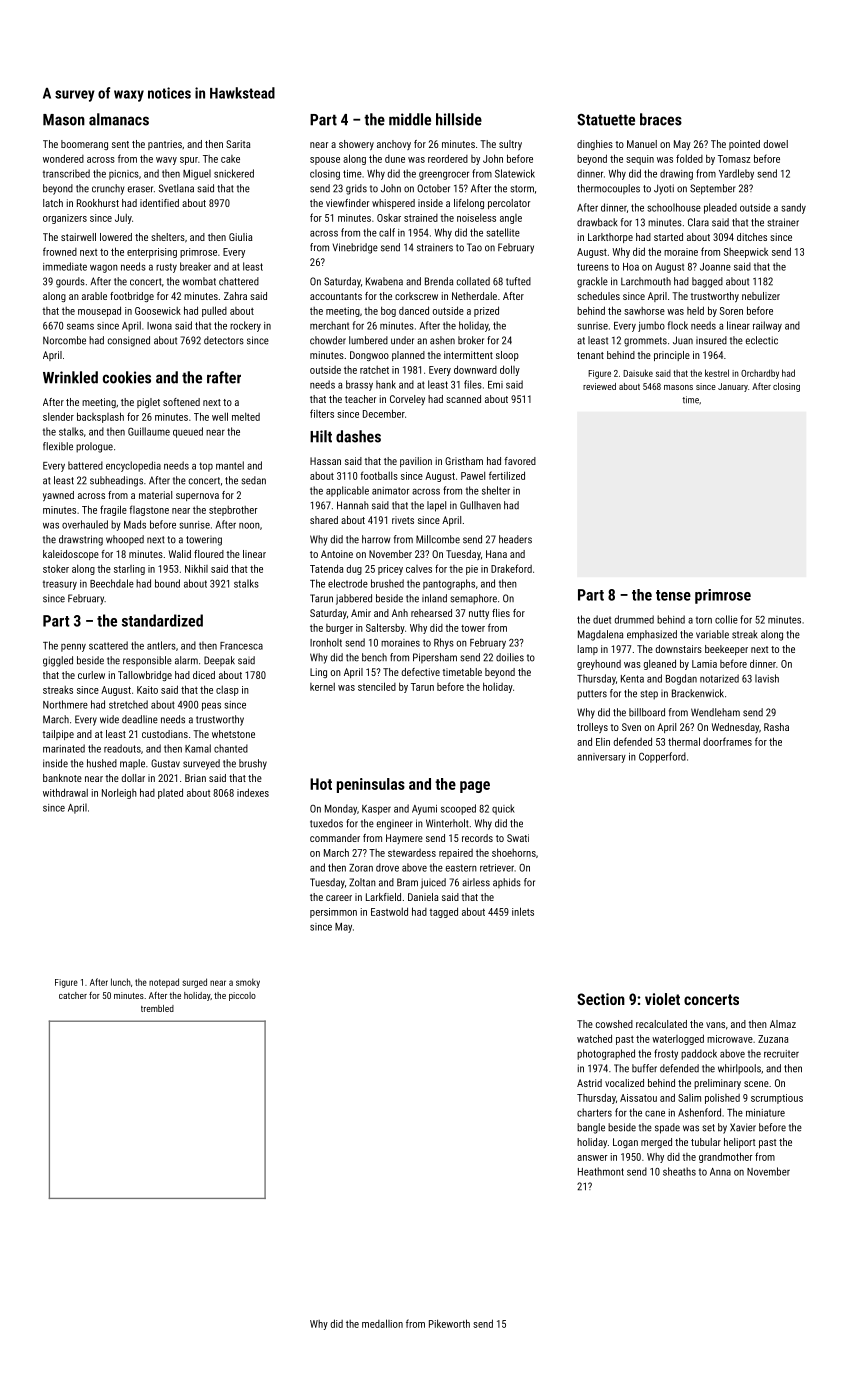 Image resolution: width=849 pixels, height=1400 pixels. I want to click on catcher, so click(73, 995).
